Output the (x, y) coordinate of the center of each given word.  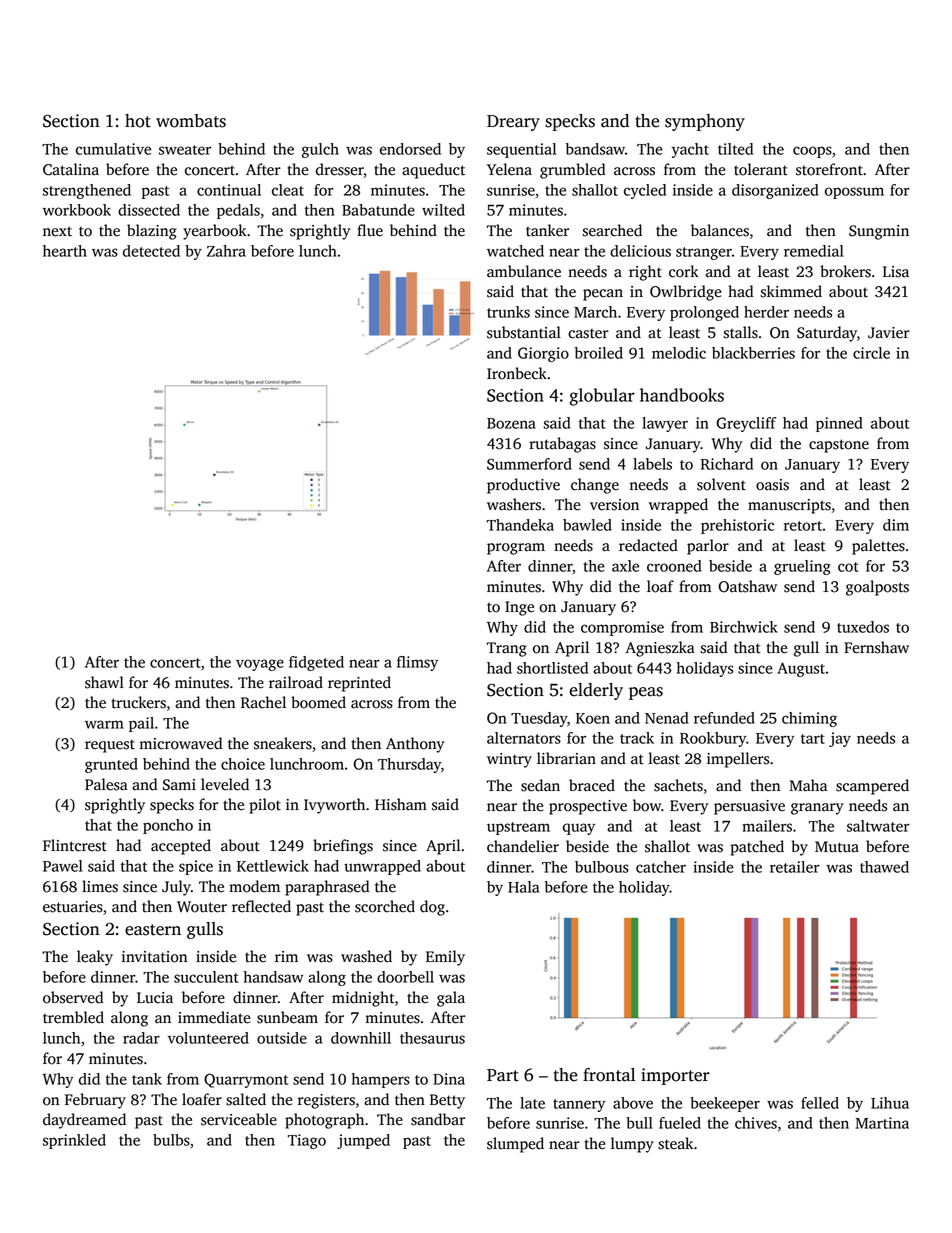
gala (451, 999)
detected (151, 251)
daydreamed (84, 1121)
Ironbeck (517, 373)
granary (817, 809)
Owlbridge (685, 293)
